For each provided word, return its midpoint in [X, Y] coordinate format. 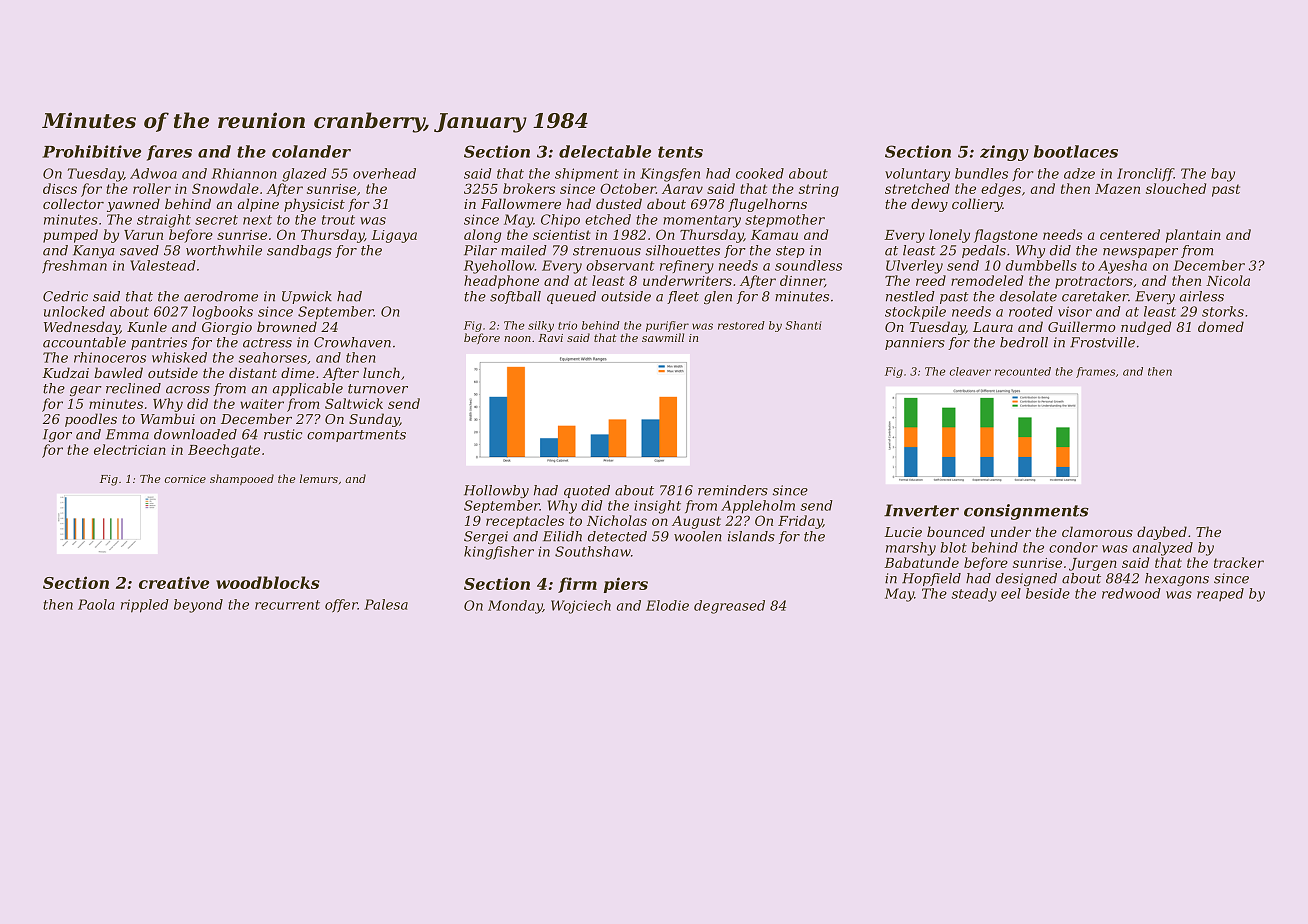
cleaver [970, 371]
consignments [1026, 512]
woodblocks [268, 582]
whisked [179, 357]
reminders [733, 490]
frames [1095, 372]
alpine [258, 205]
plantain [1193, 236]
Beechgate [224, 451]
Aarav [682, 189]
